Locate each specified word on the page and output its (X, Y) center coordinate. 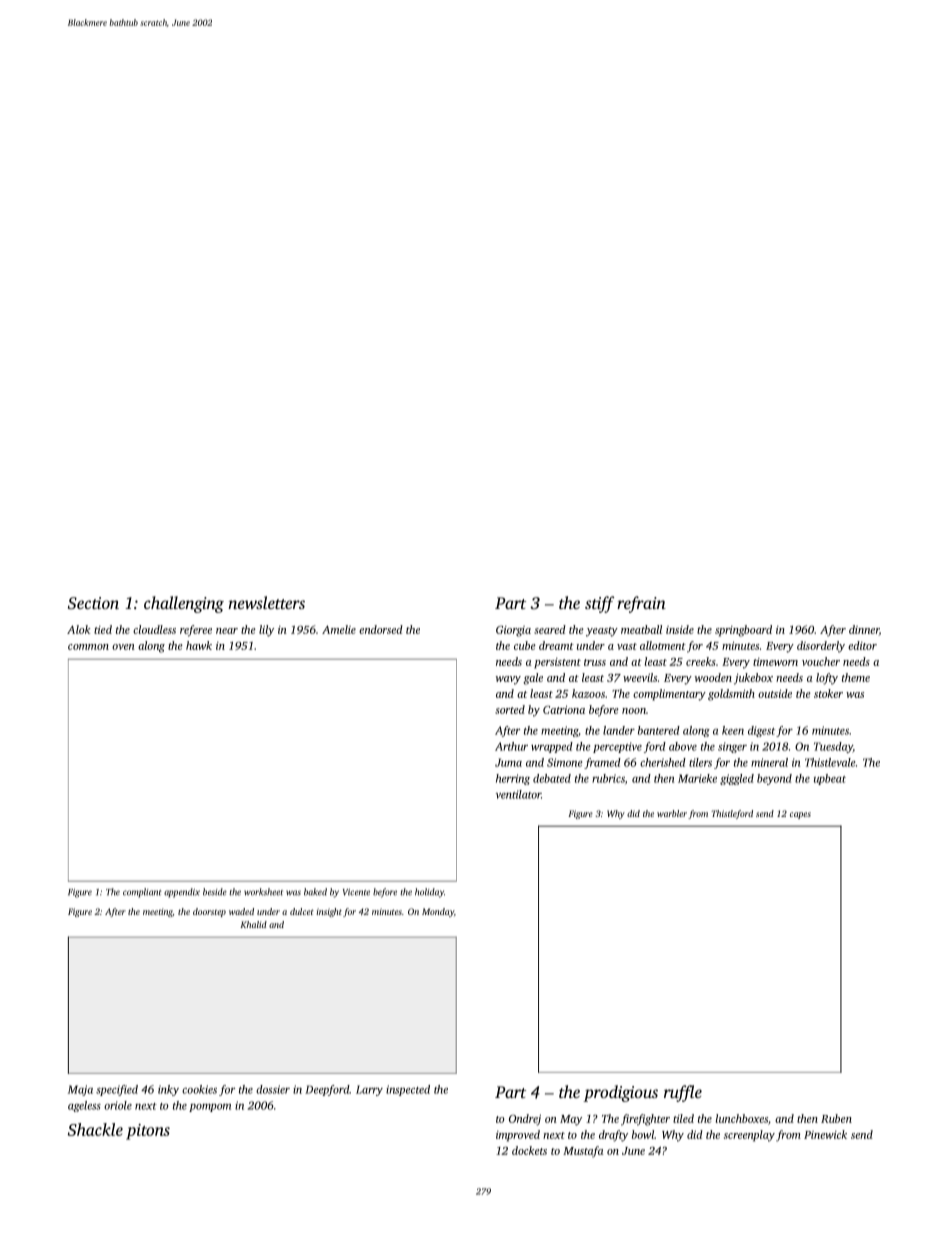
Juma (508, 762)
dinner (864, 630)
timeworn (775, 662)
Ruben (836, 1118)
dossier (273, 1089)
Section (93, 603)
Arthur (511, 746)
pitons (148, 1132)
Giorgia (513, 631)
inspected (408, 1090)
